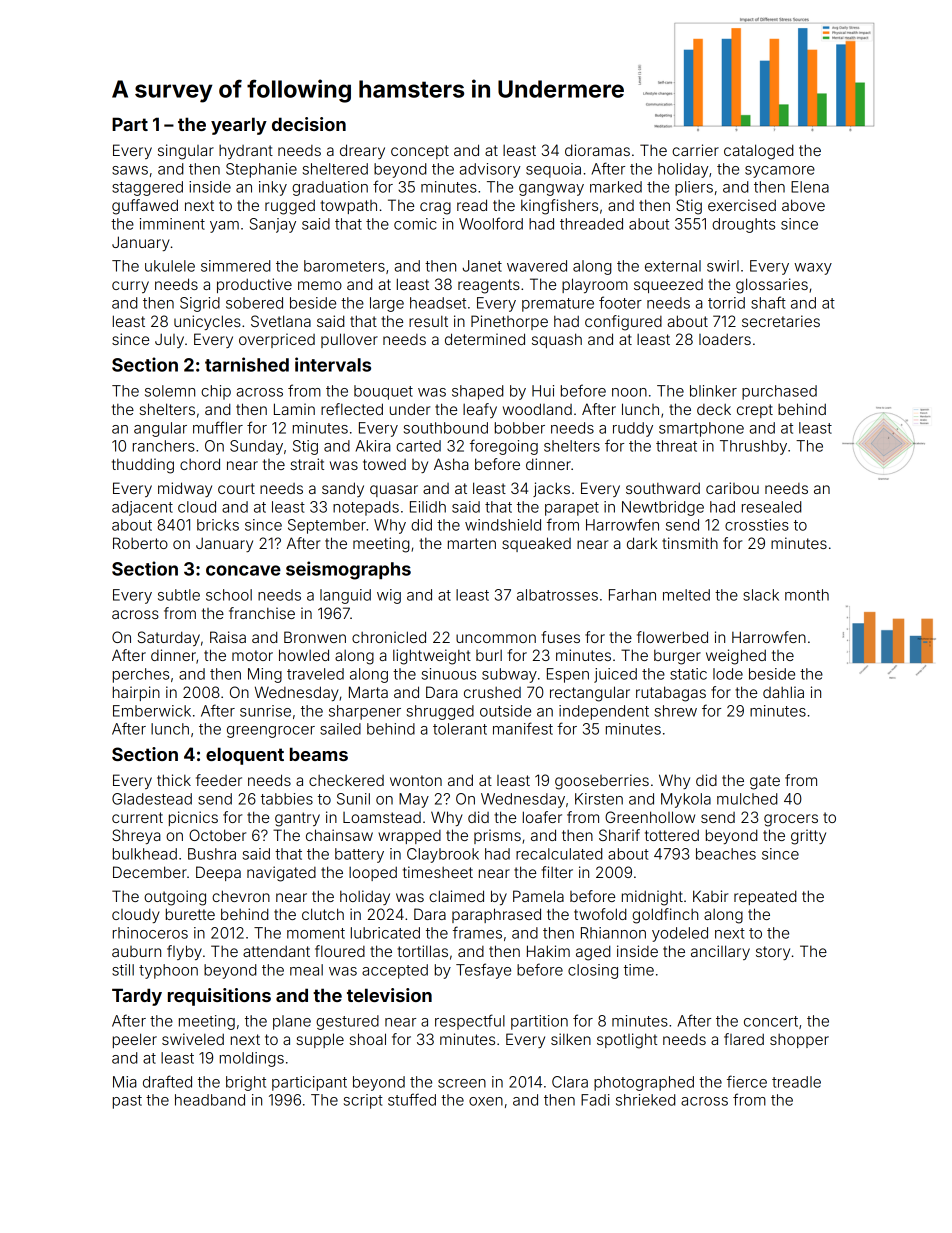 This screenshot has width=952, height=1233. What do you see at coordinates (123, 970) in the screenshot?
I see `still` at bounding box center [123, 970].
